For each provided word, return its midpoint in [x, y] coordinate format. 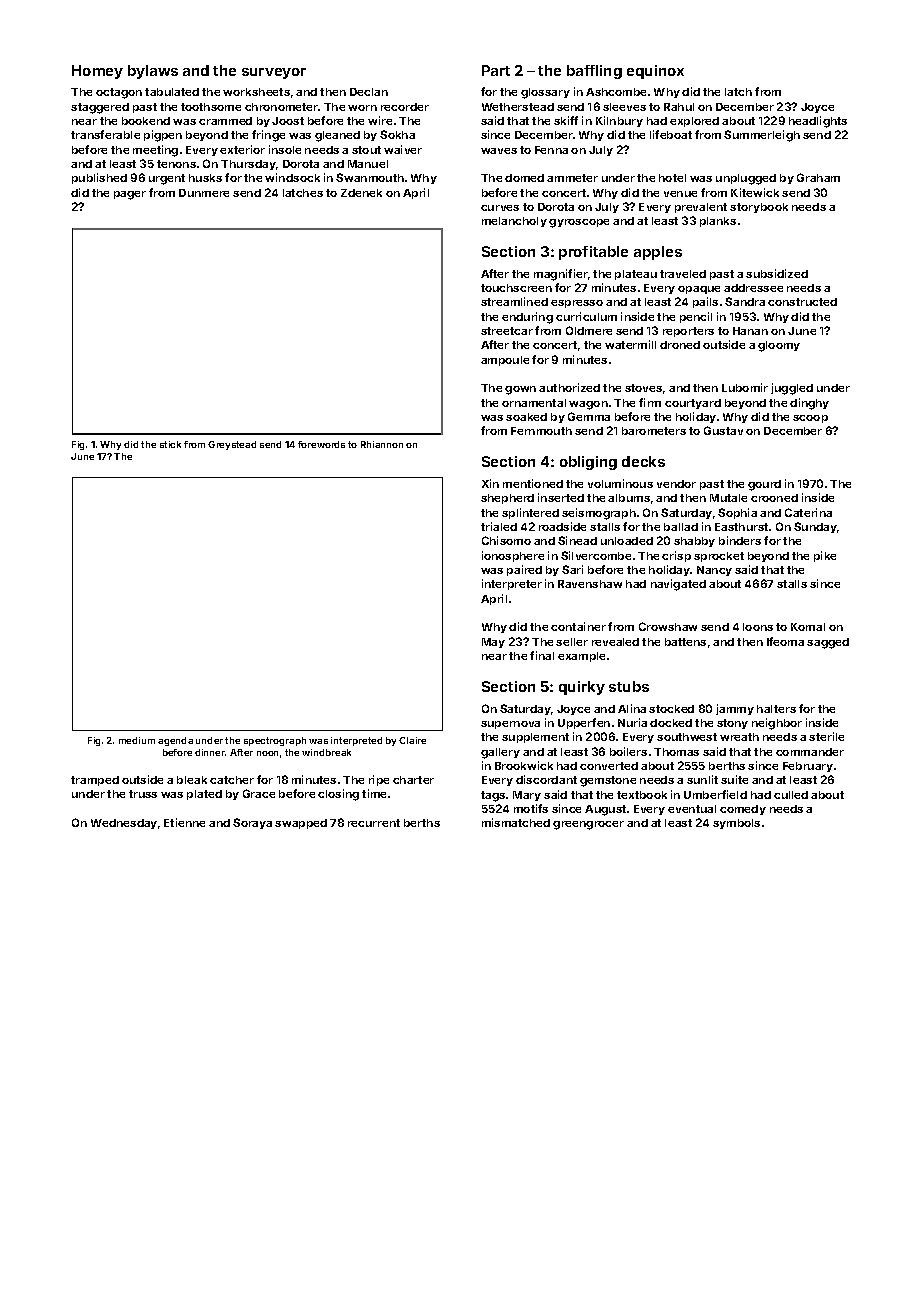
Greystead [232, 445]
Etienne [184, 822]
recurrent [374, 823]
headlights [818, 122]
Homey [97, 72]
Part [496, 70]
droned [680, 345]
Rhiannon [382, 444]
